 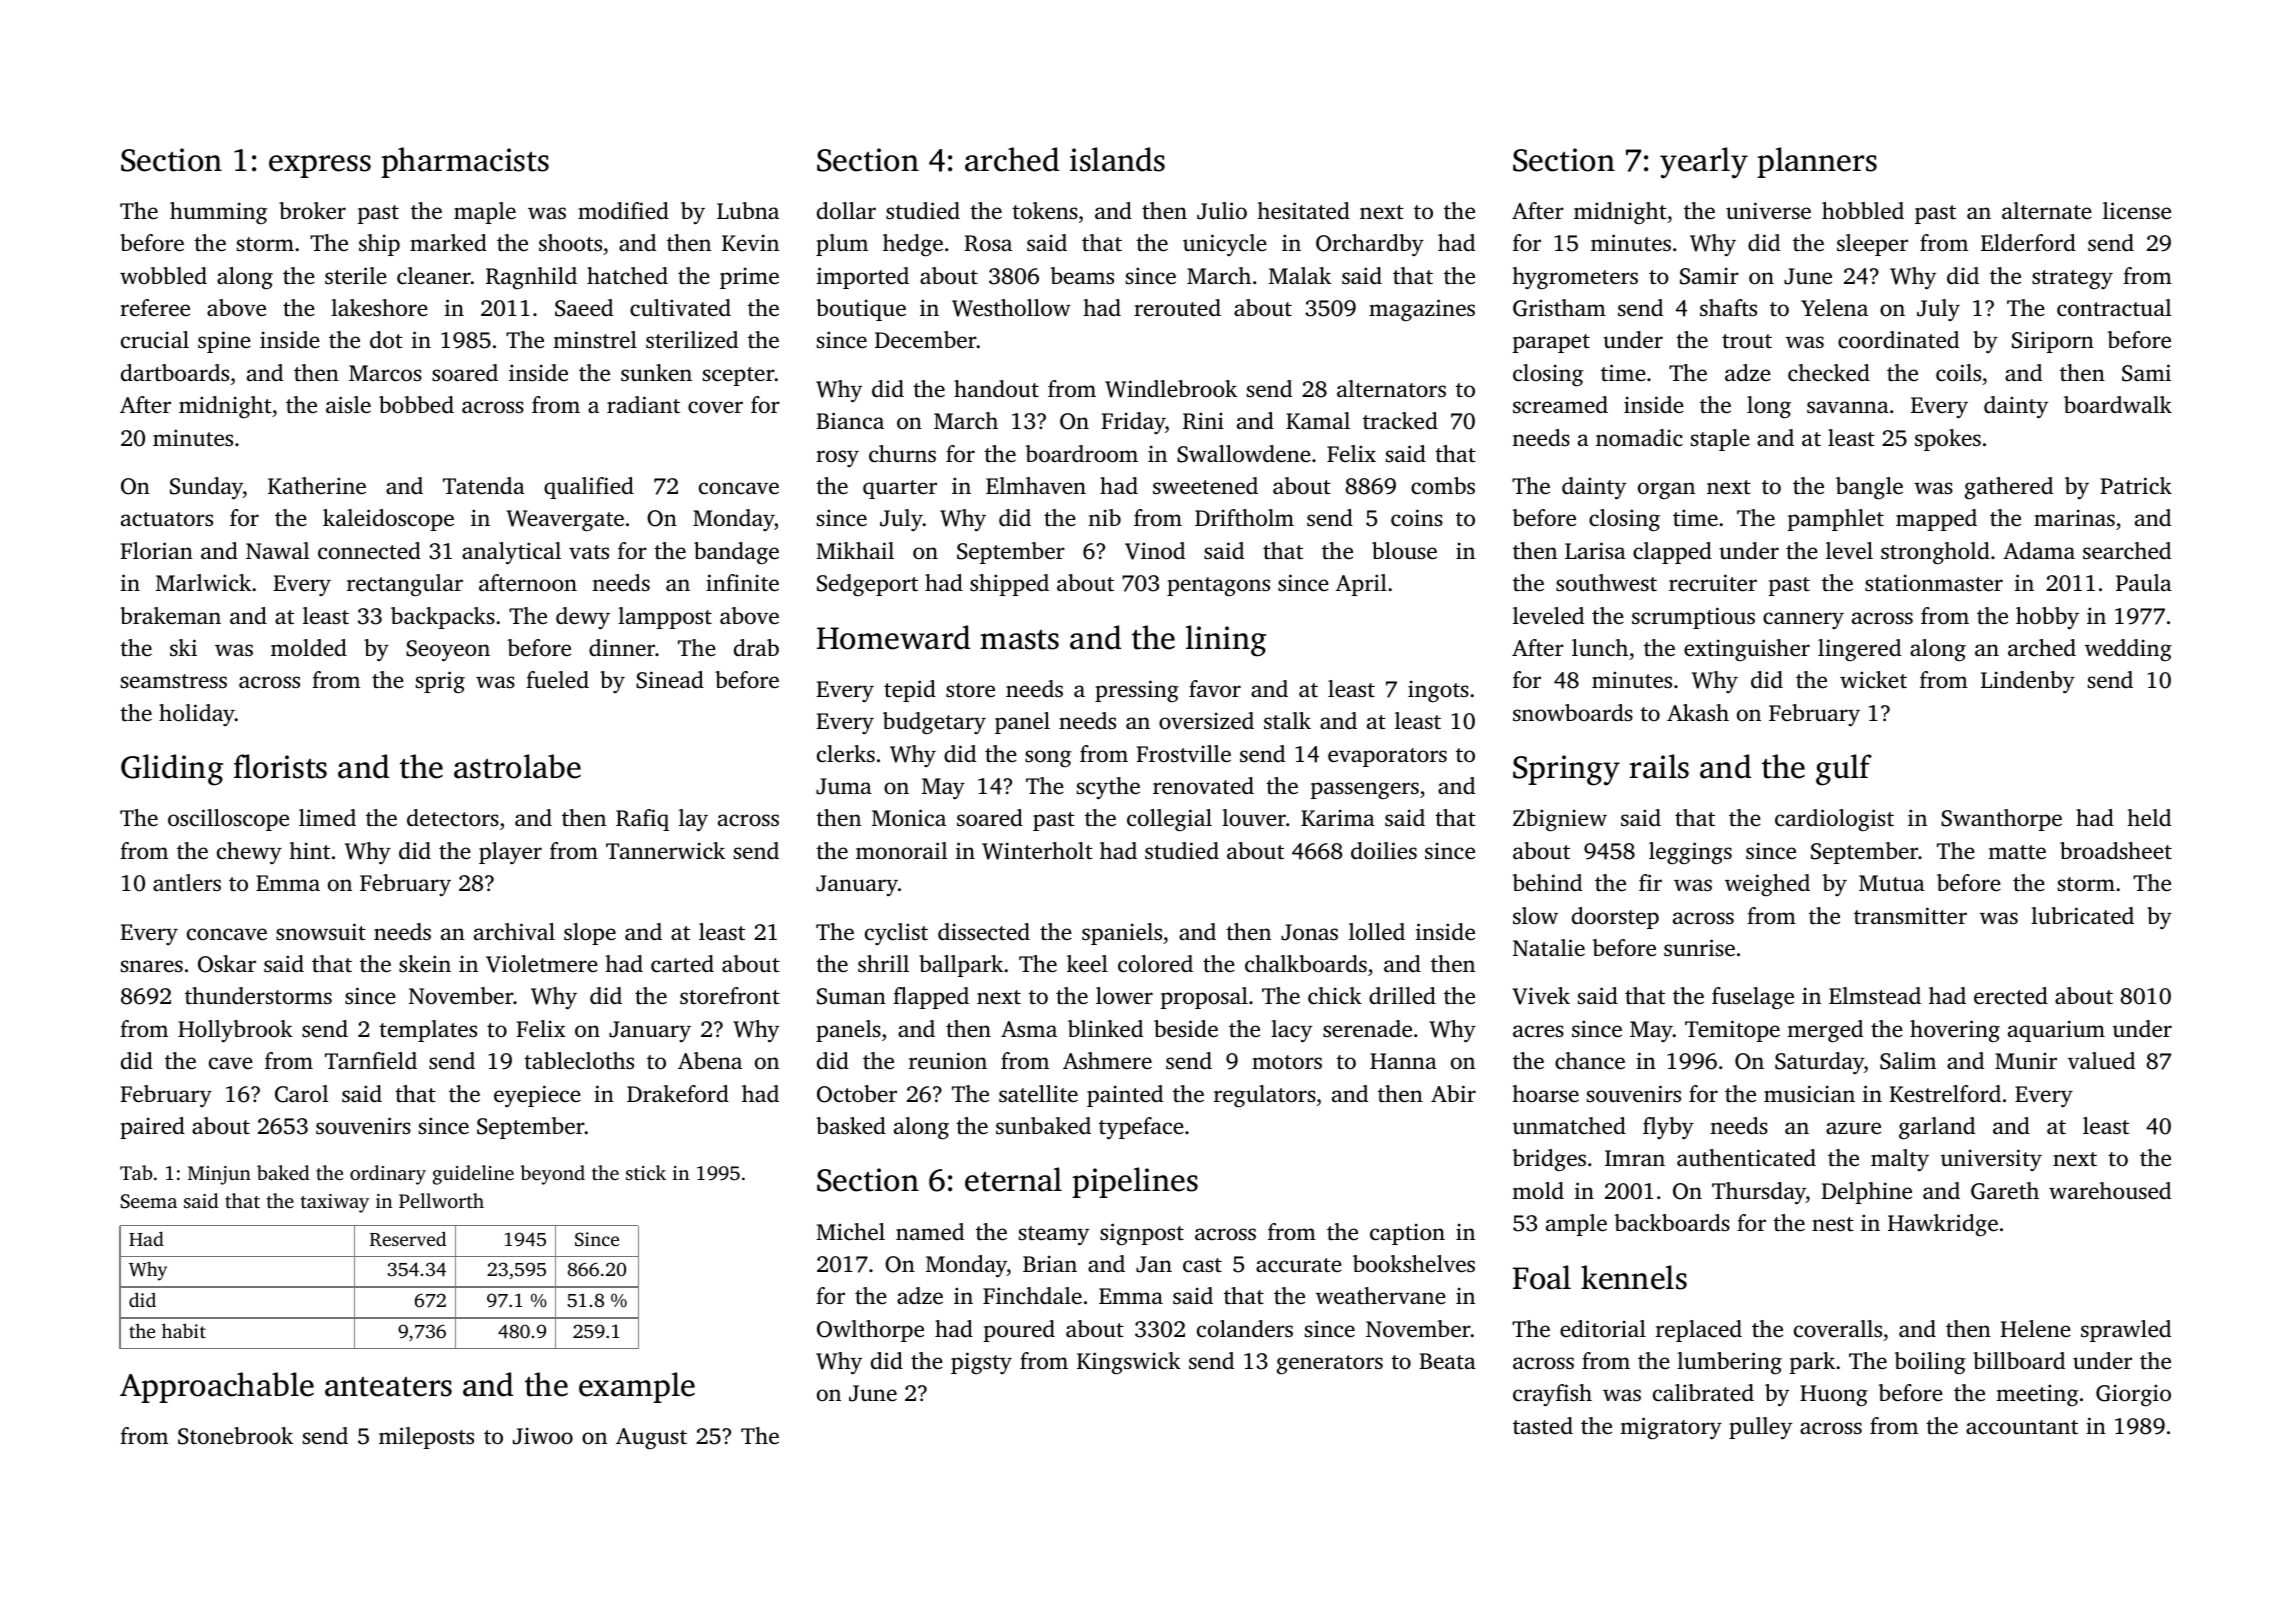 What do you see at coordinates (537, 1096) in the screenshot?
I see `eyepiece` at bounding box center [537, 1096].
